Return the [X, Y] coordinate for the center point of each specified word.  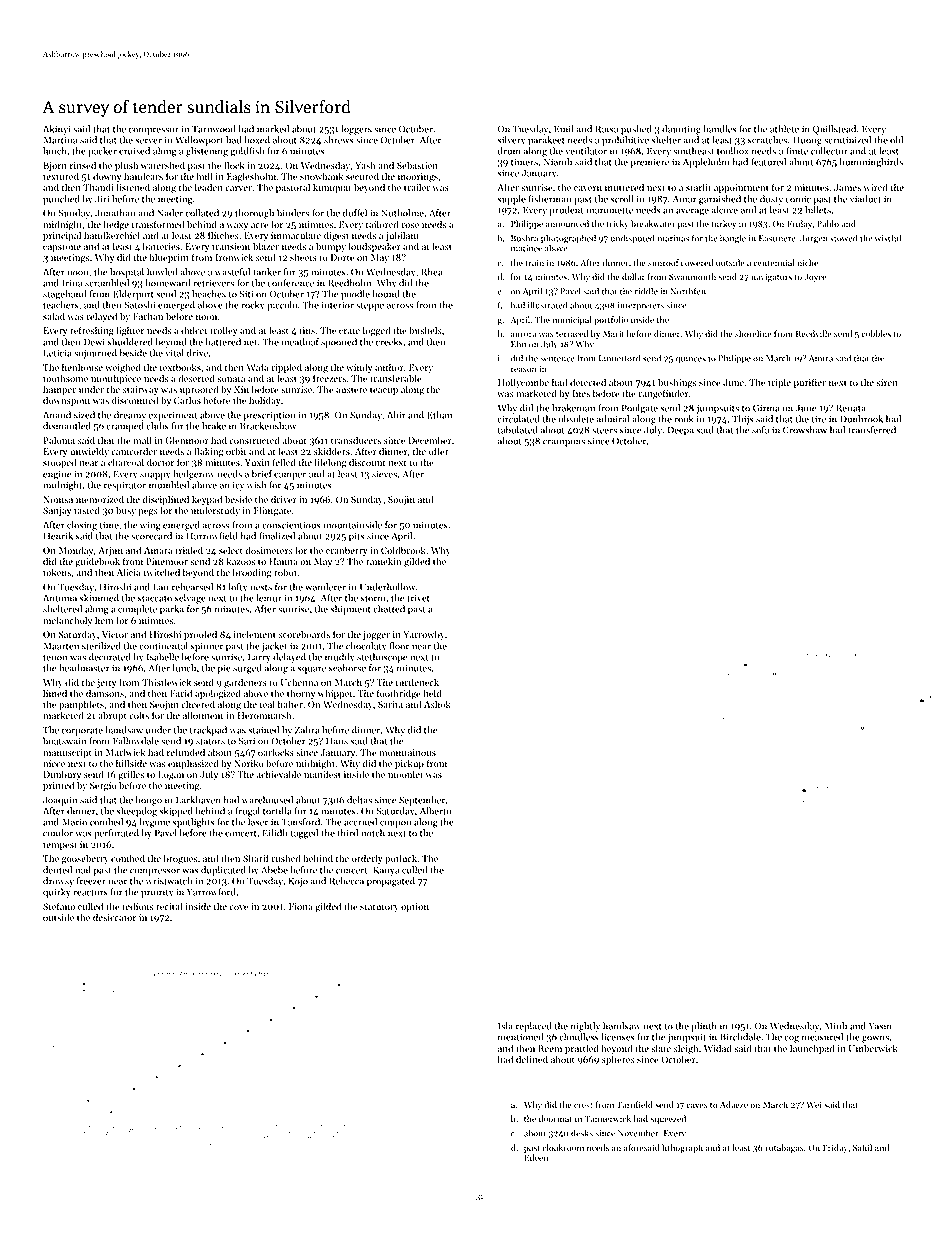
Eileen [536, 1157]
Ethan [439, 415]
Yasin [880, 1026]
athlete [784, 129]
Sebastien [417, 165]
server [149, 141]
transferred [872, 430]
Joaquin [60, 801]
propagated [391, 882]
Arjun [110, 551]
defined [532, 1059]
